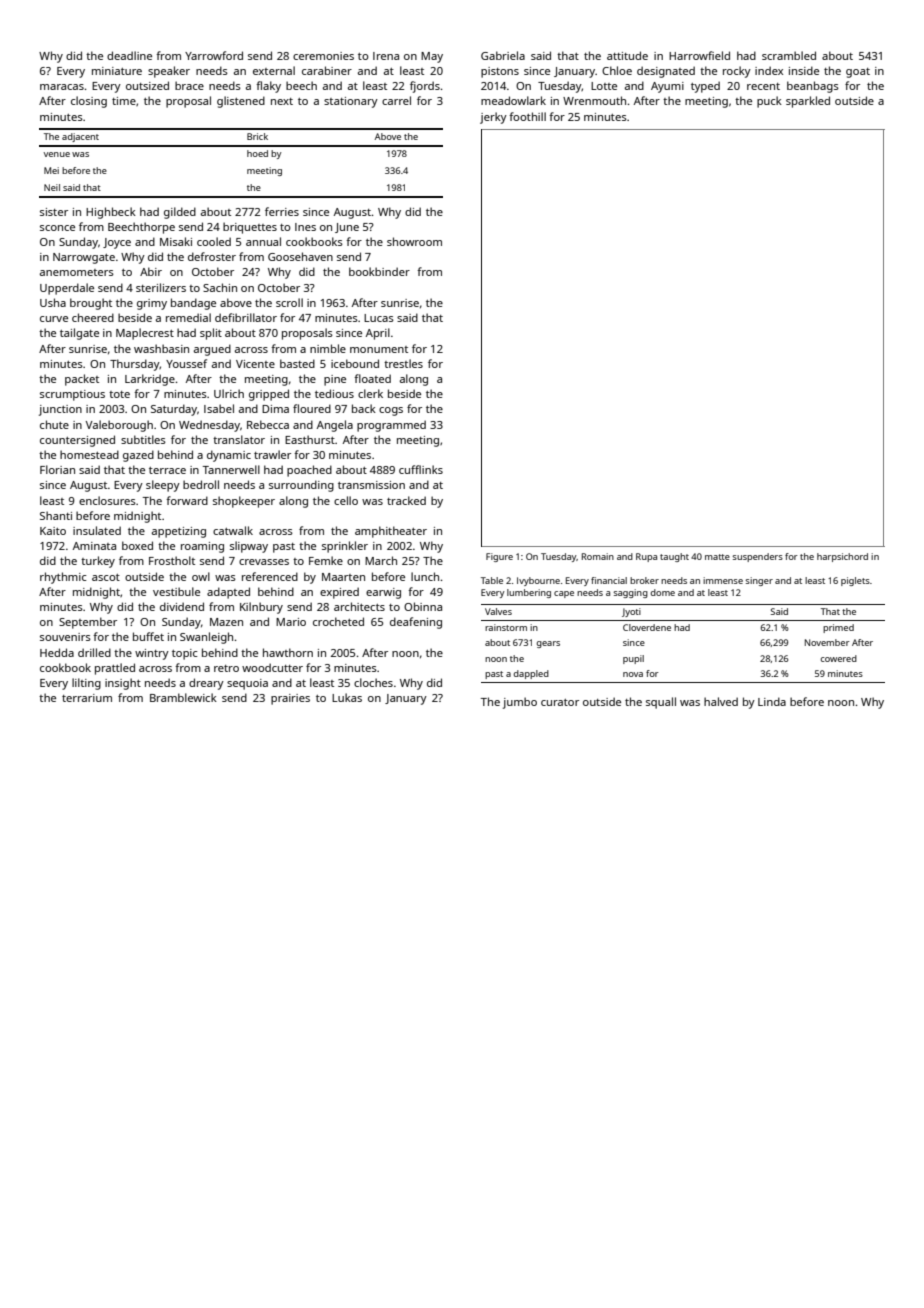 The width and height of the page is (924, 1308). I want to click on showroom, so click(414, 241).
